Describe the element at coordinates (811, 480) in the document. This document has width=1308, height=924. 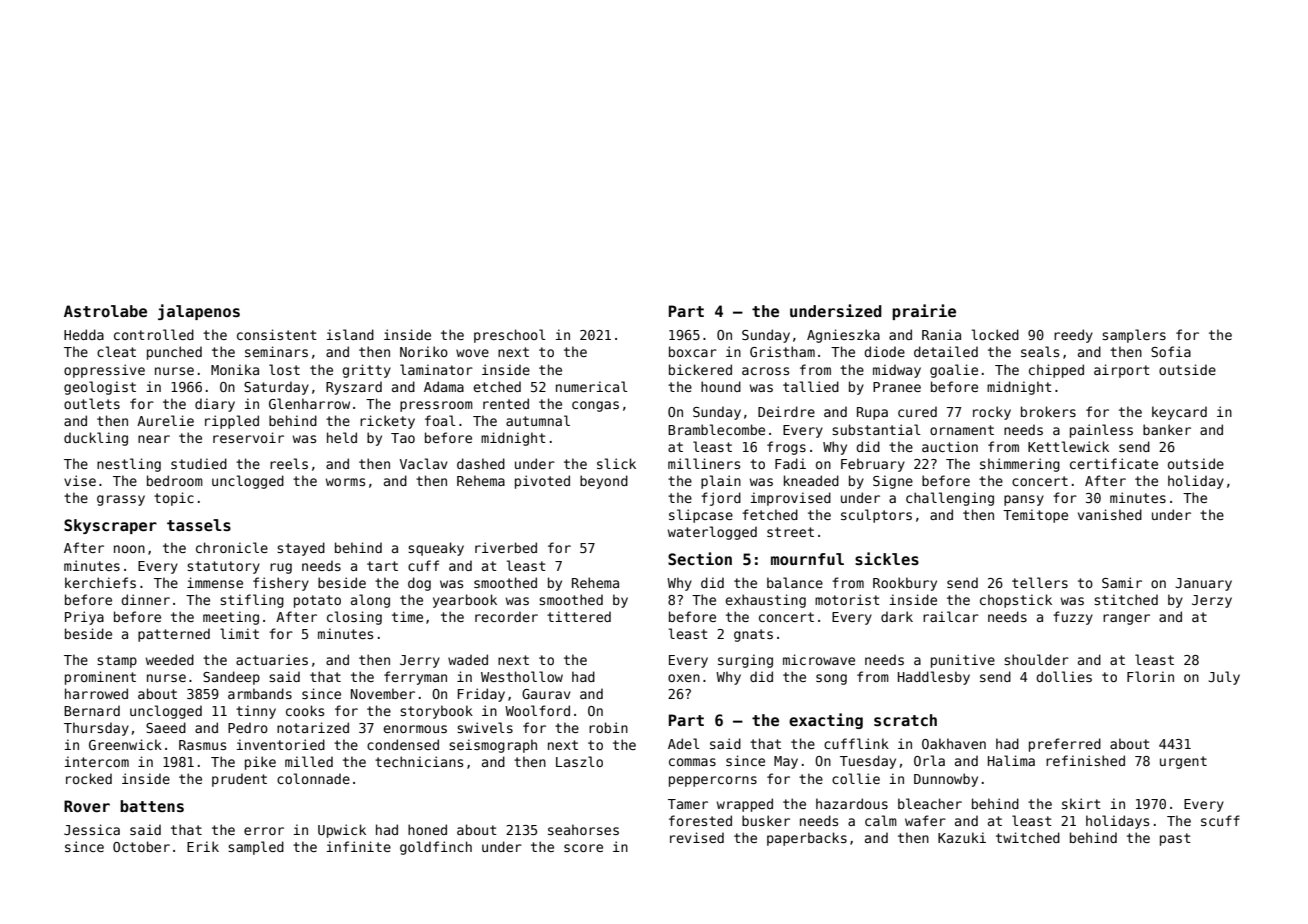
I see `kneaded` at that location.
